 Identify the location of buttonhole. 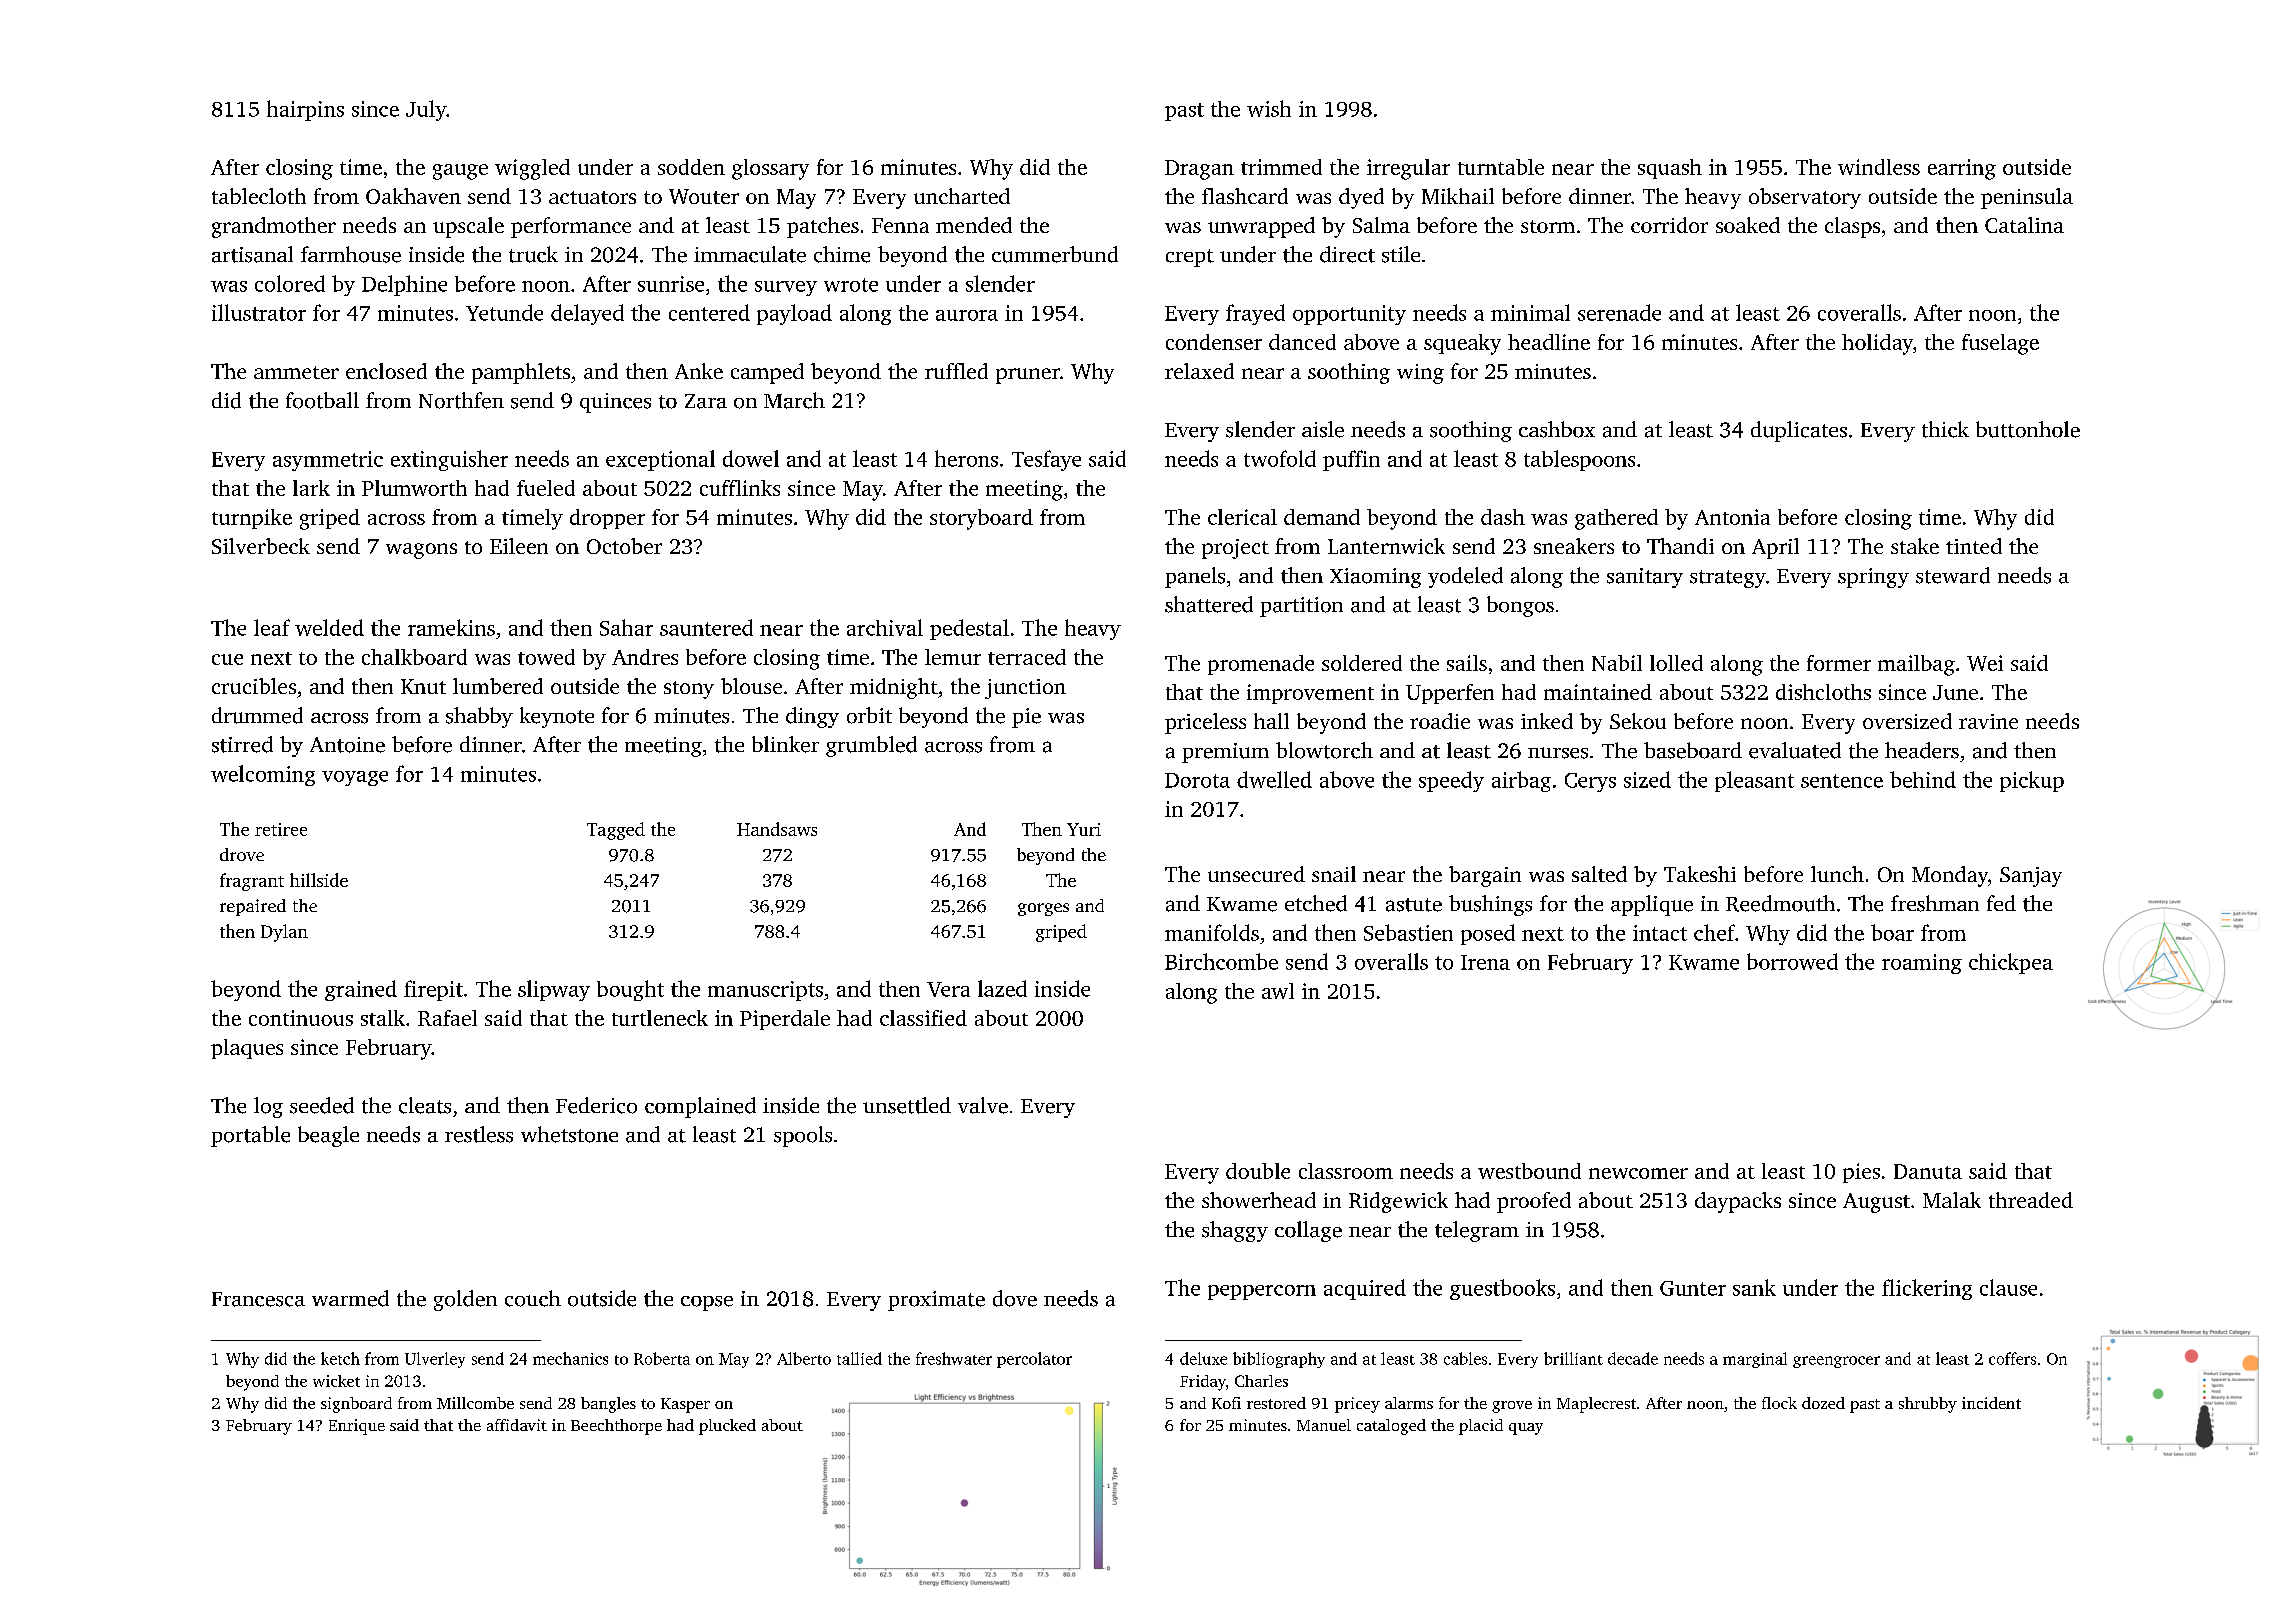
(2028, 429).
